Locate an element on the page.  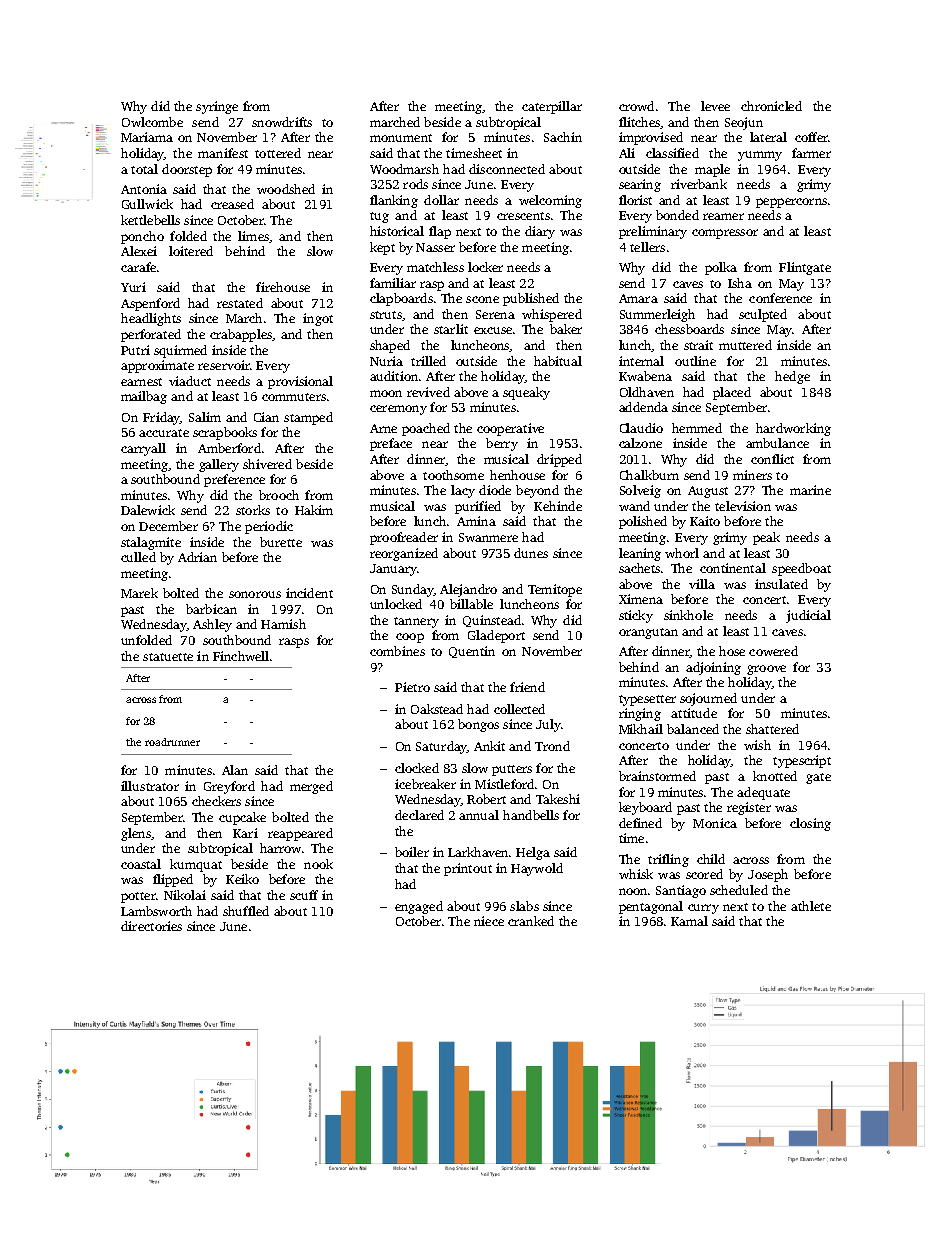
roadrunner is located at coordinates (172, 742).
